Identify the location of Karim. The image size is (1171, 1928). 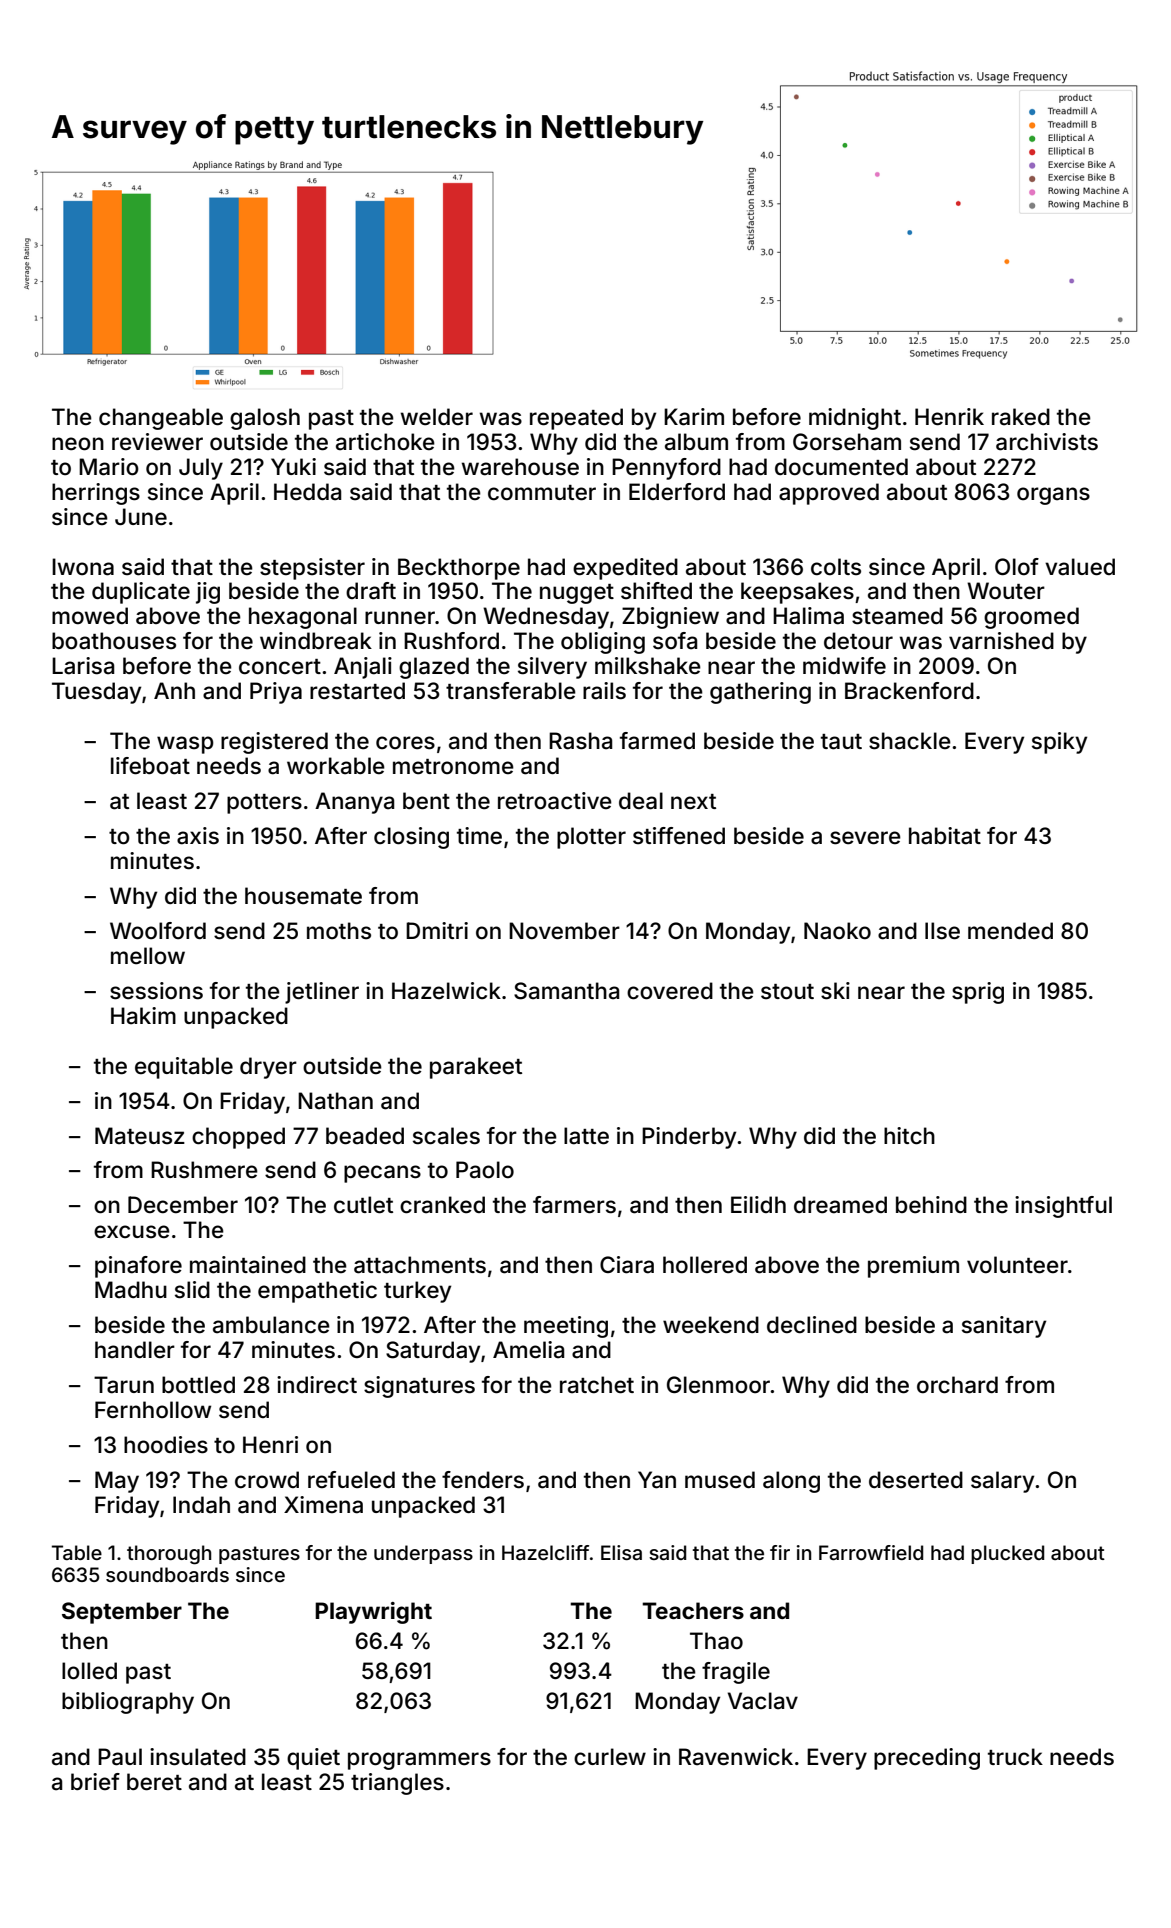
(694, 417).
